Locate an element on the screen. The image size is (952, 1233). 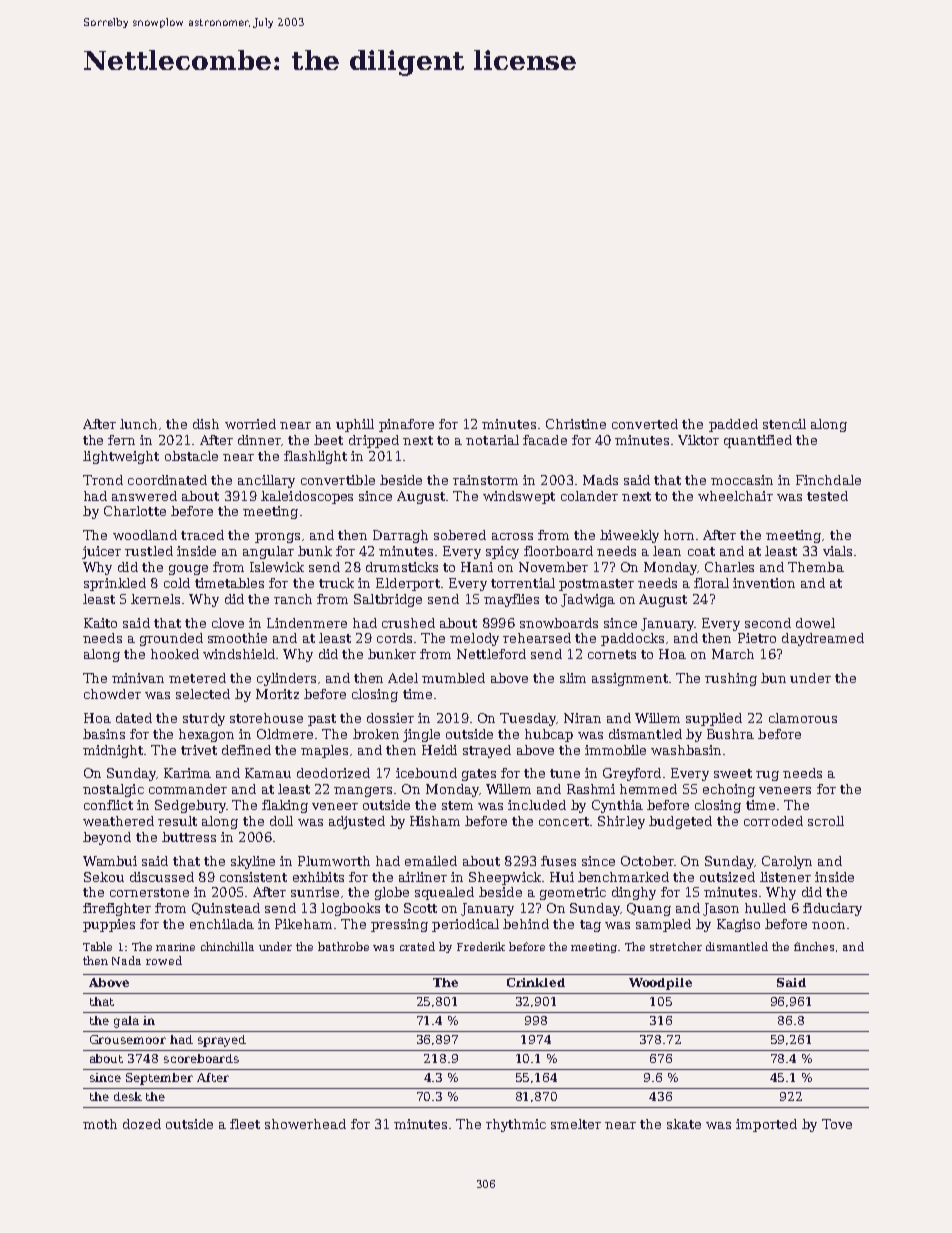
wheelchair is located at coordinates (735, 496).
